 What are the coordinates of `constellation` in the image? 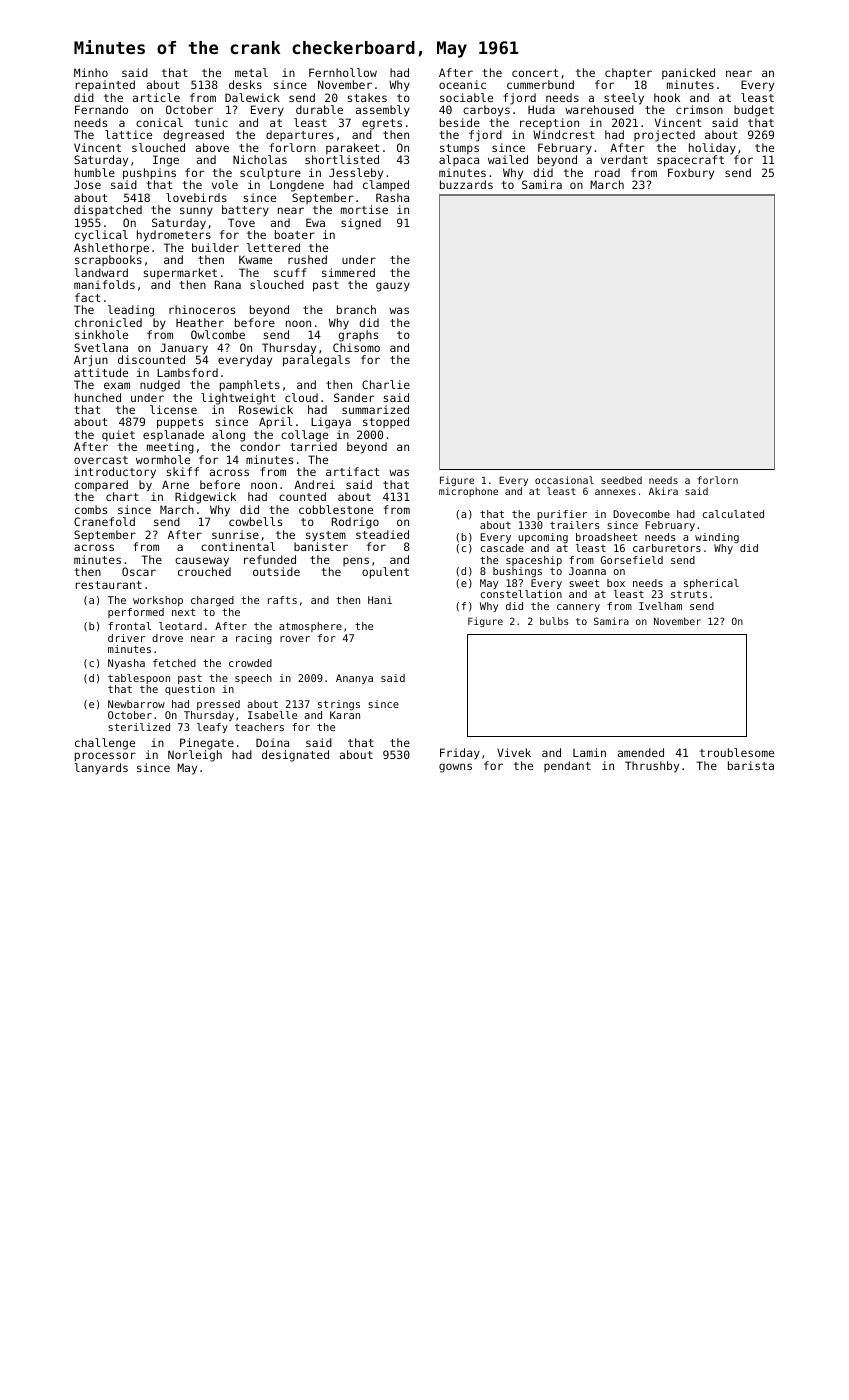 It's located at (521, 594).
